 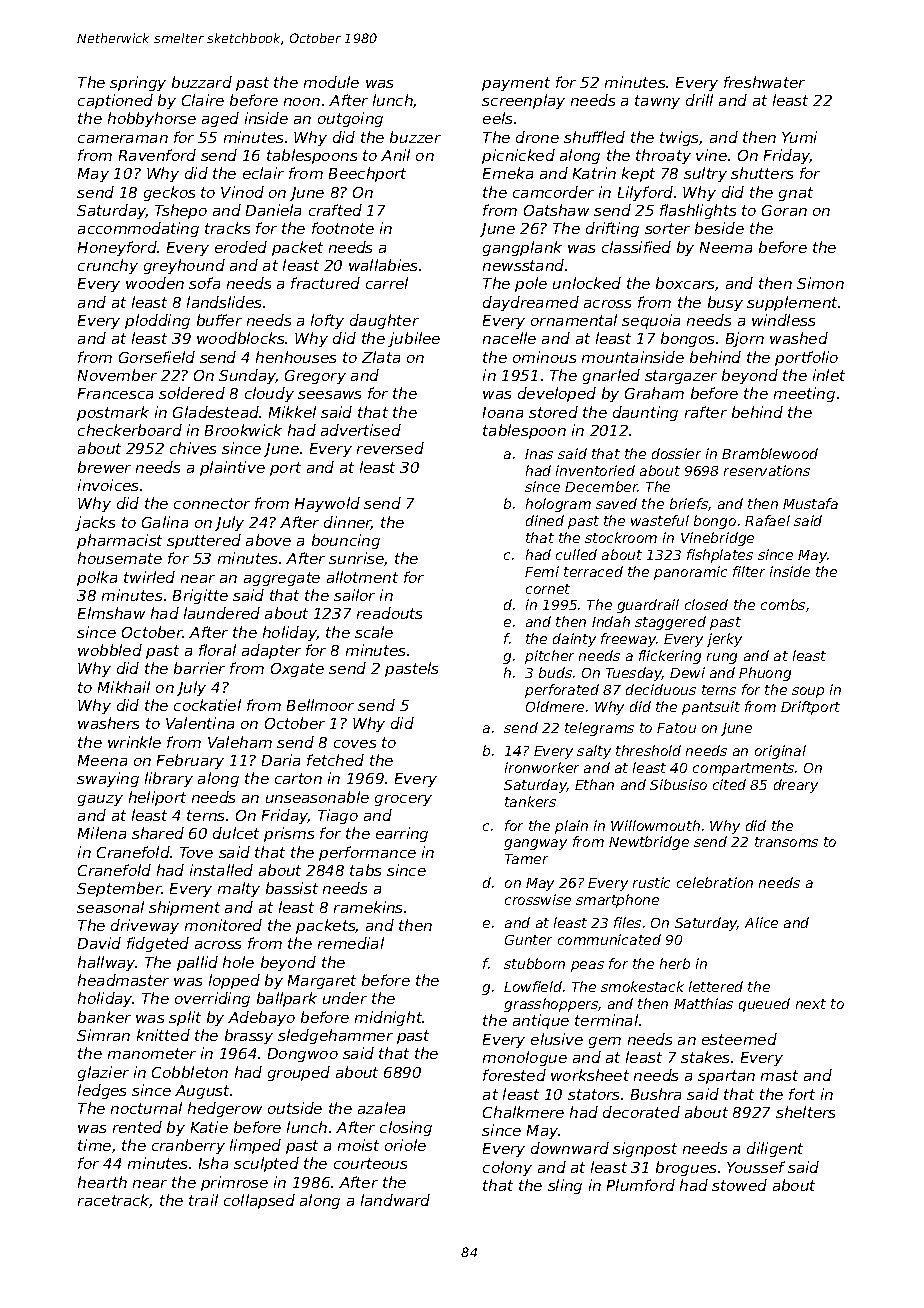 What do you see at coordinates (165, 522) in the screenshot?
I see `Galina` at bounding box center [165, 522].
